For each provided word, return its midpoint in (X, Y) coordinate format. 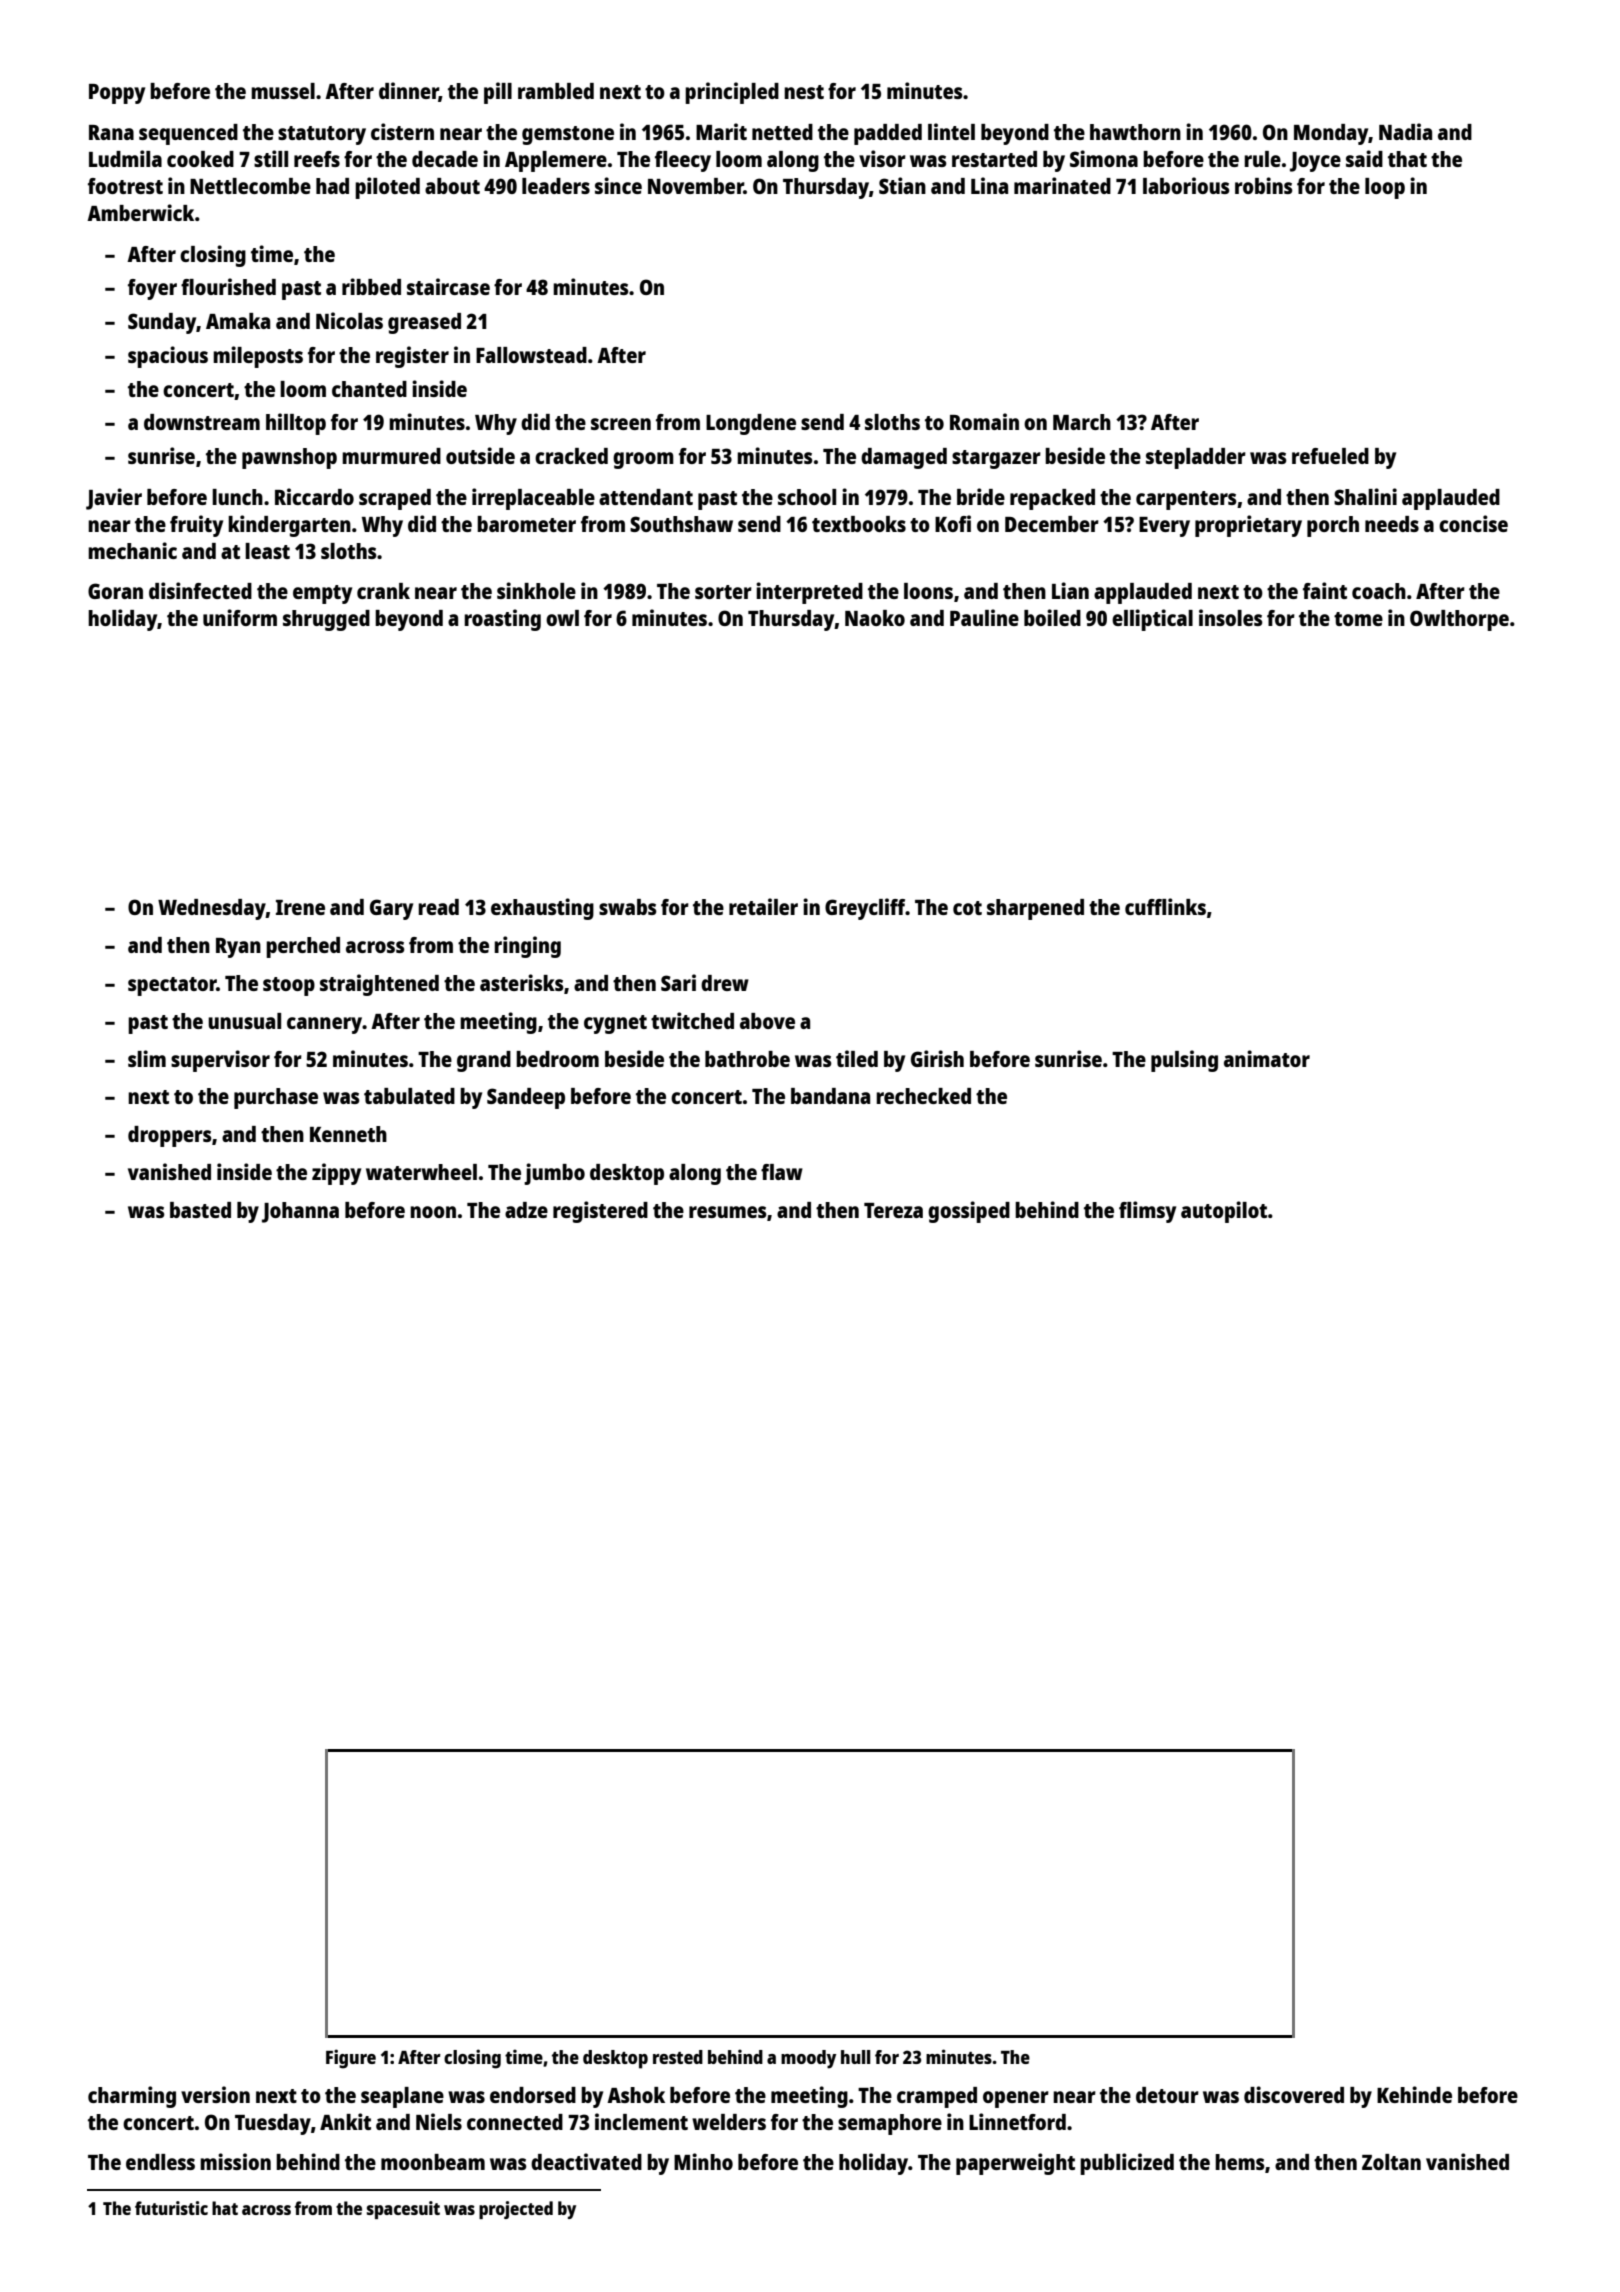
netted (782, 132)
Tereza (893, 1210)
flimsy (1147, 1212)
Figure (351, 2059)
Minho (703, 2161)
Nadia (1405, 131)
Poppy (117, 94)
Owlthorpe (1459, 620)
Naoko (875, 618)
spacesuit (403, 2210)
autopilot (1224, 1212)
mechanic (132, 550)
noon (433, 1212)
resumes (728, 1212)
